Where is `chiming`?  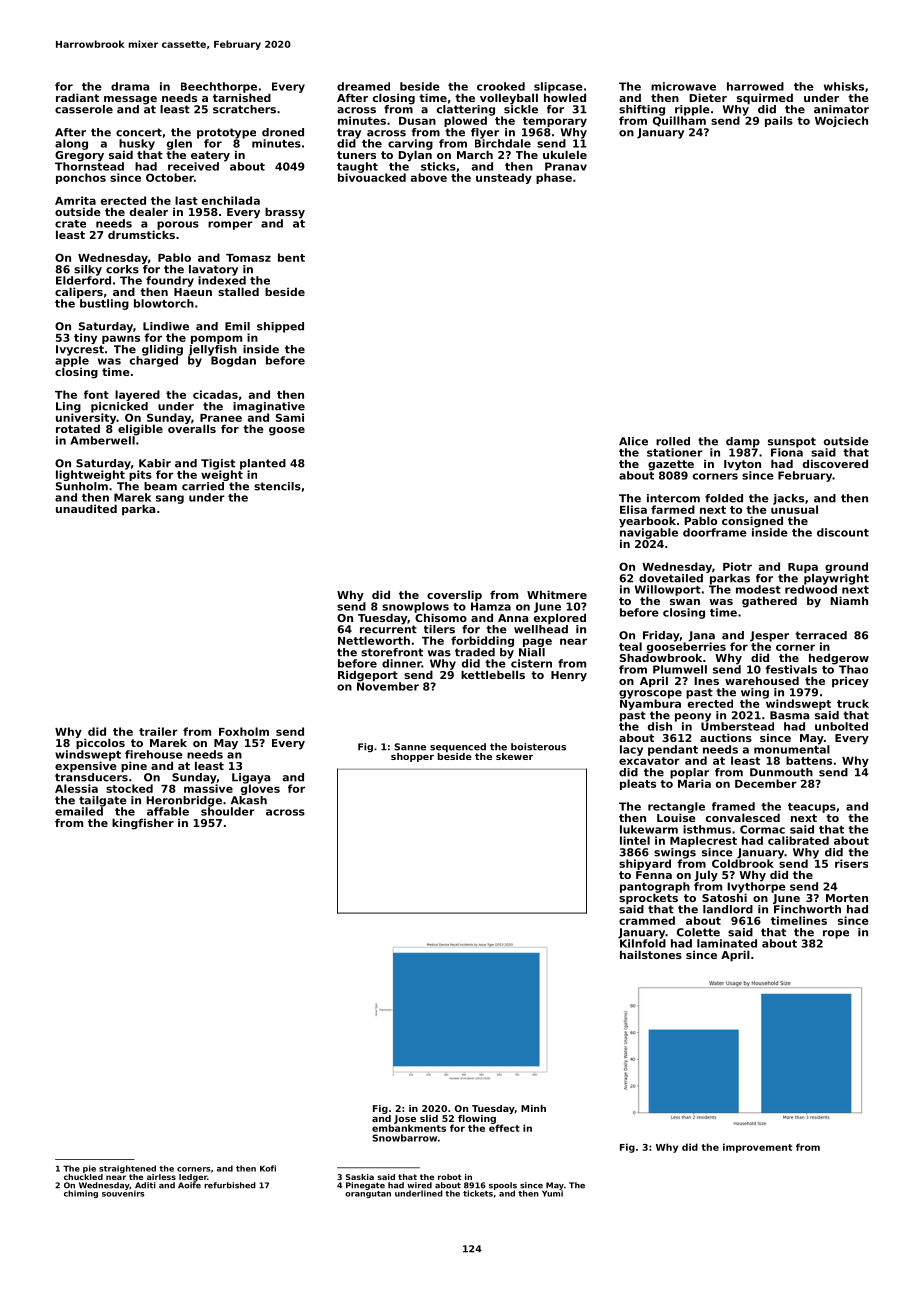 chiming is located at coordinates (81, 1194).
